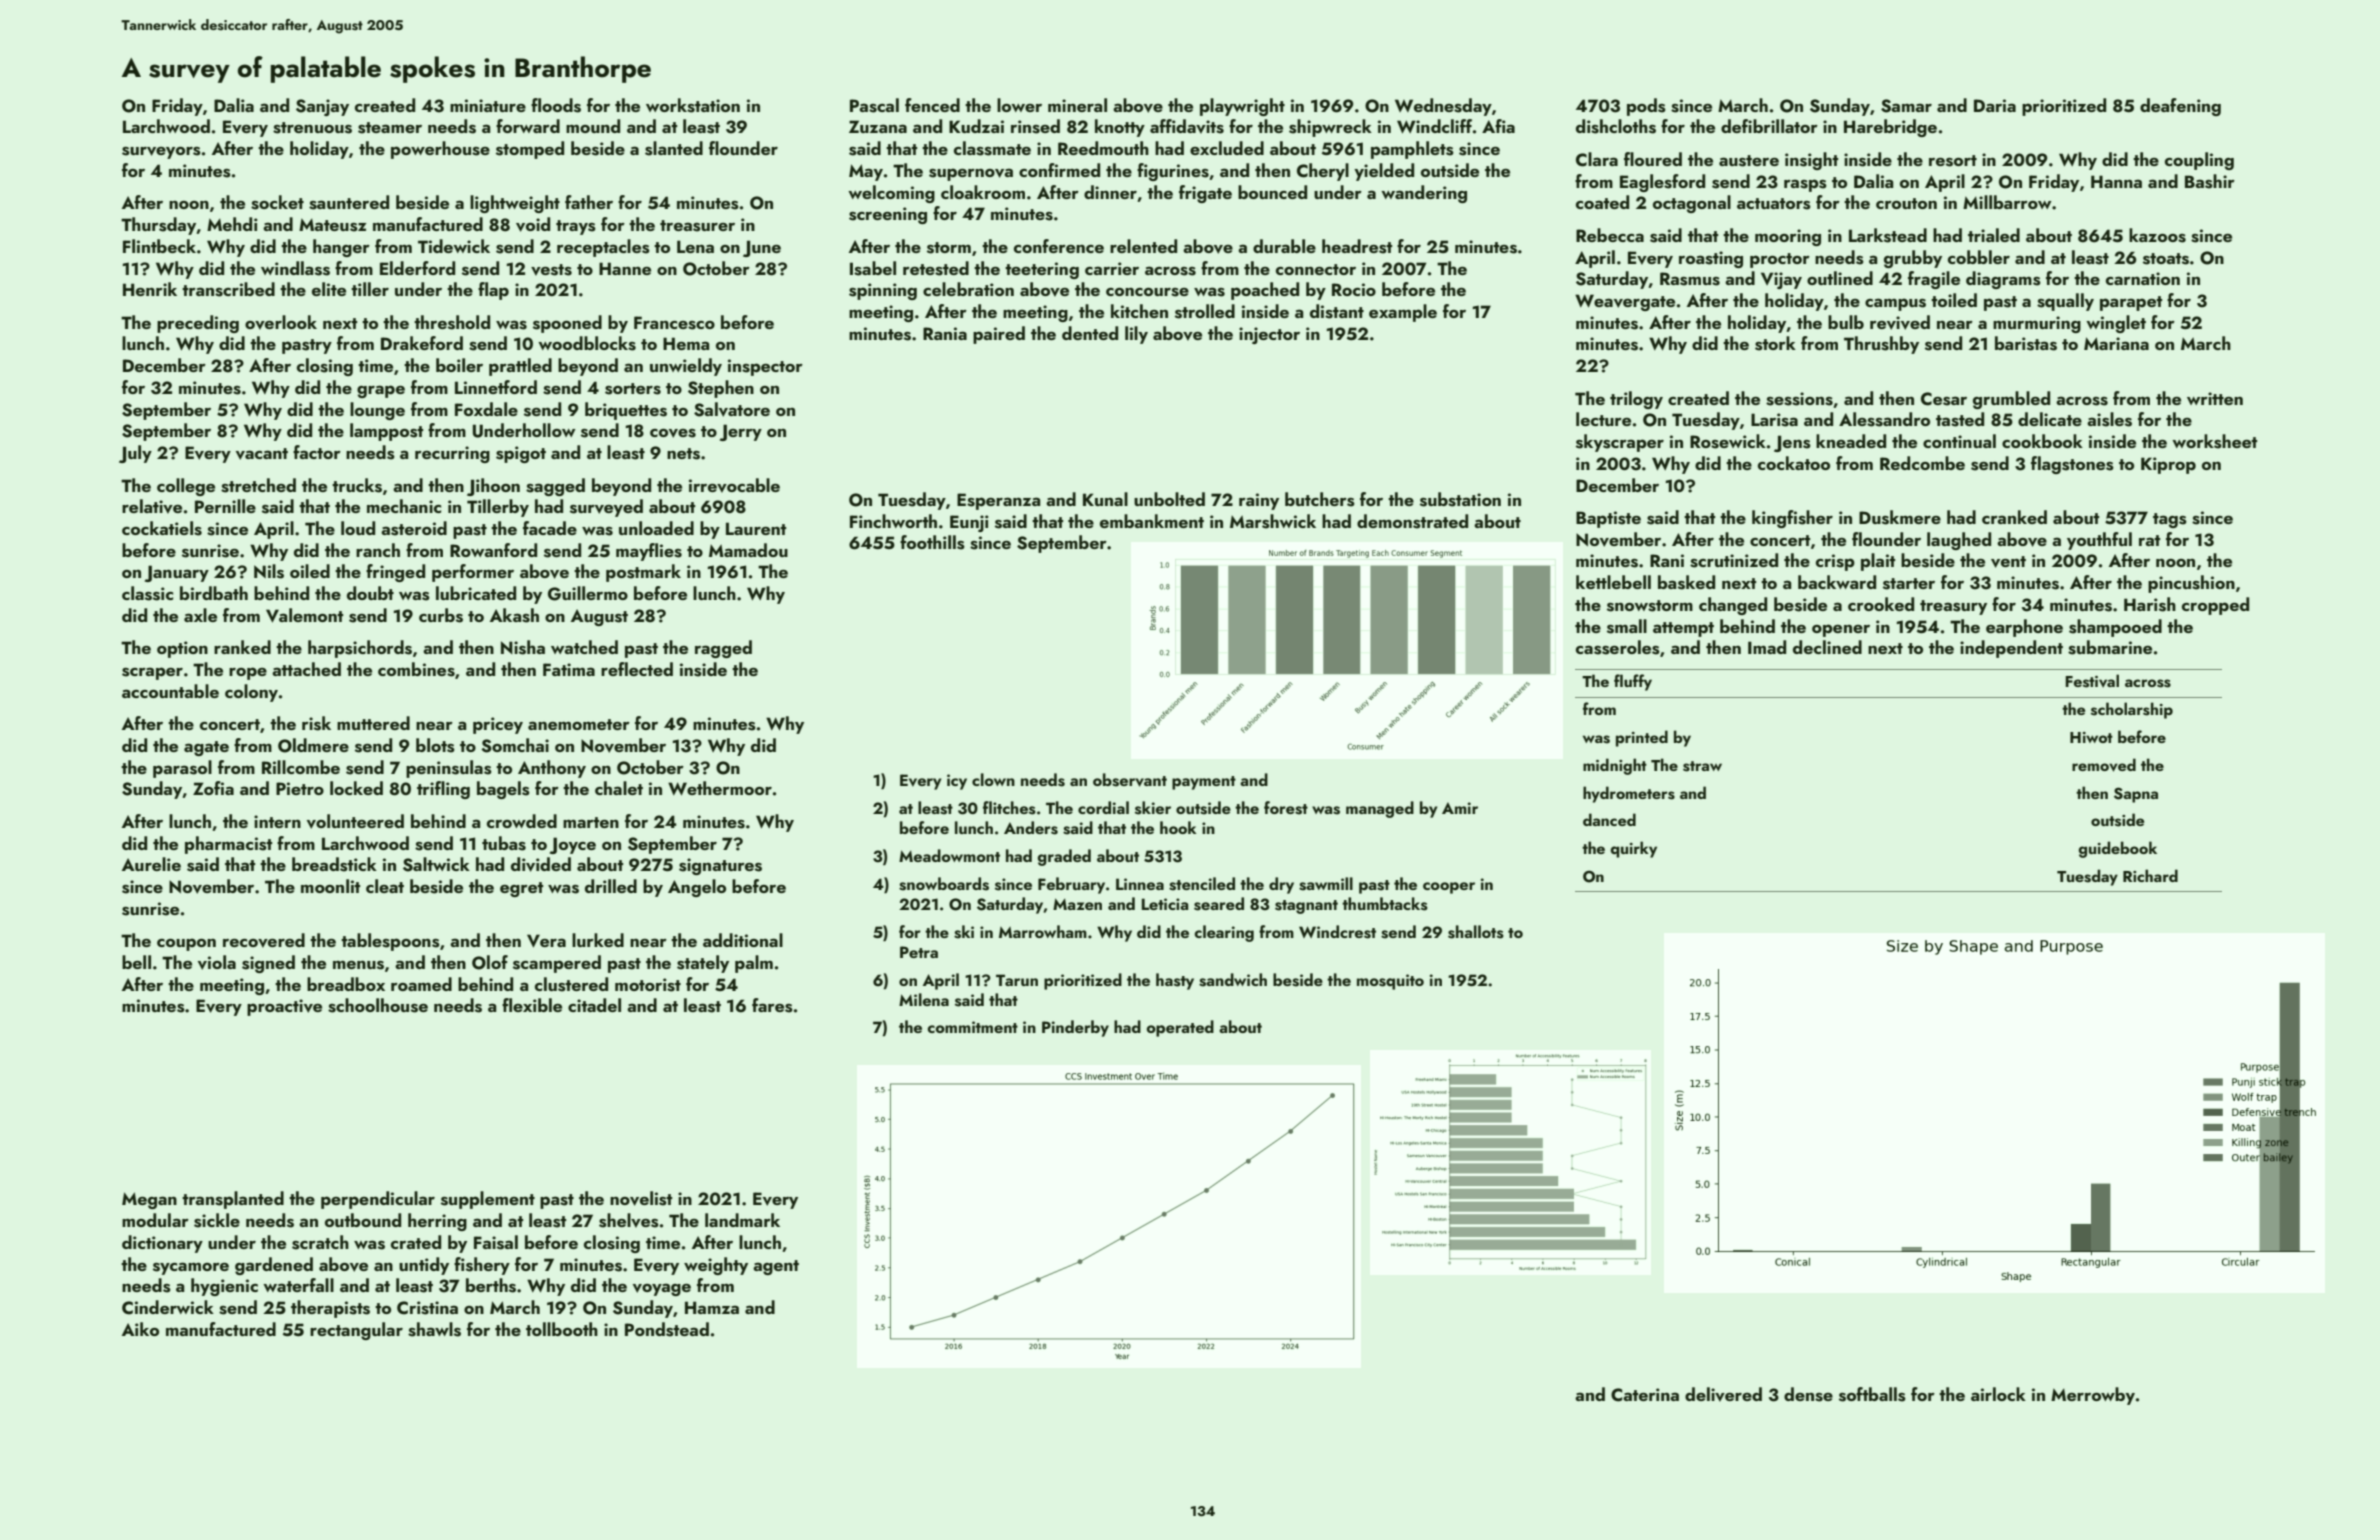 This screenshot has height=1540, width=2380. Describe the element at coordinates (346, 984) in the screenshot. I see `breadbox` at that location.
